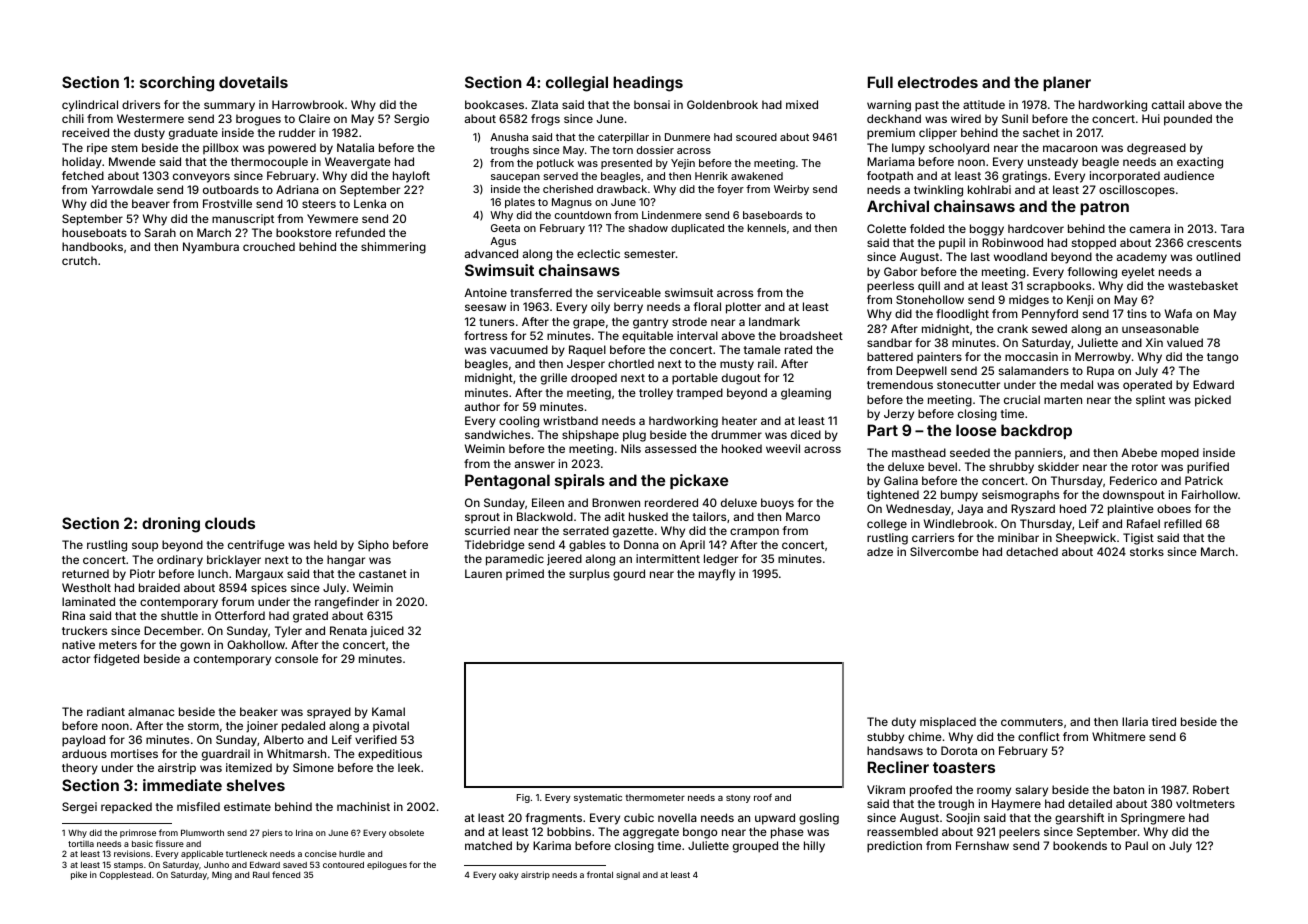  What do you see at coordinates (520, 203) in the screenshot?
I see `plates` at bounding box center [520, 203].
